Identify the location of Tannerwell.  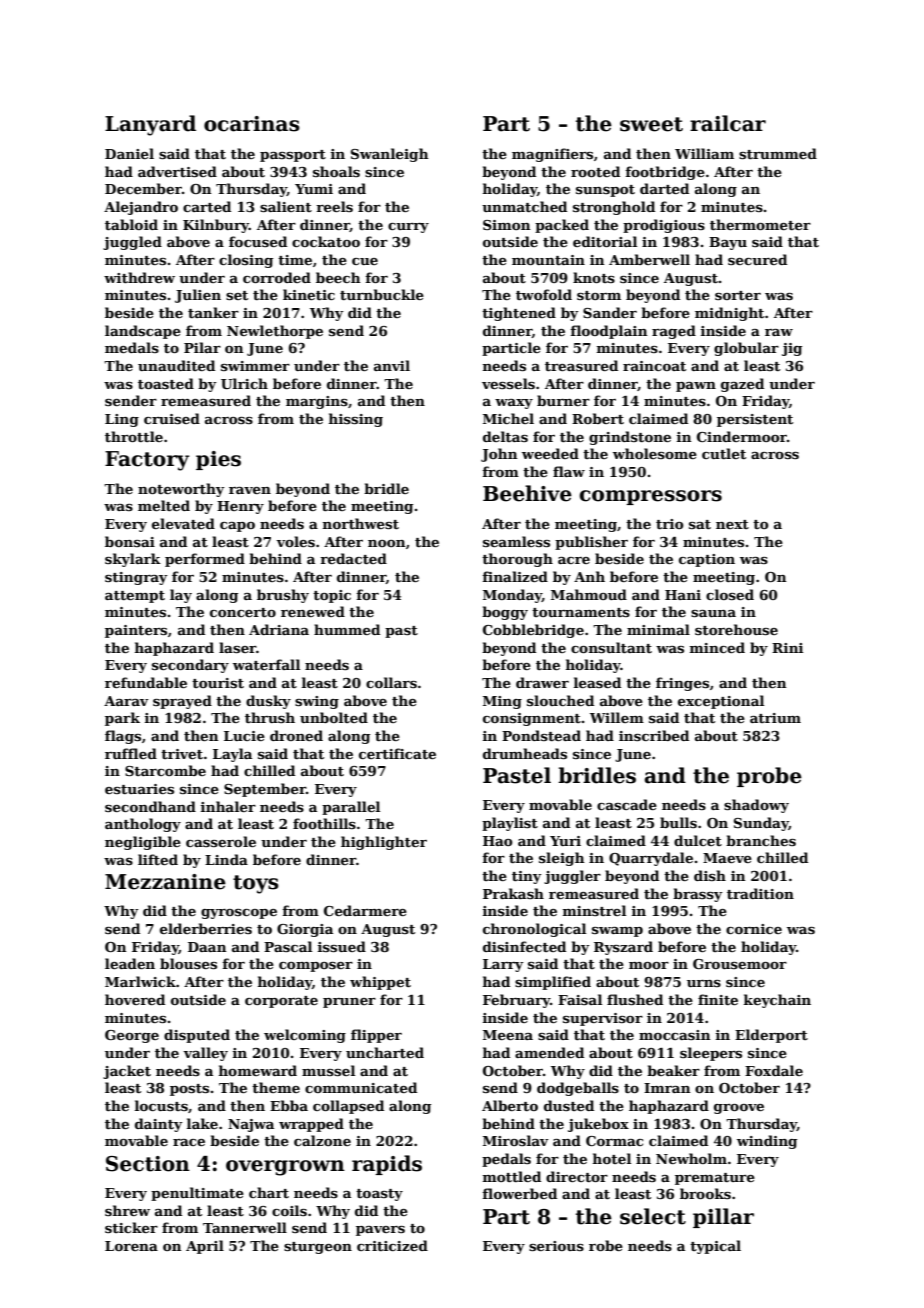
(245, 1227).
